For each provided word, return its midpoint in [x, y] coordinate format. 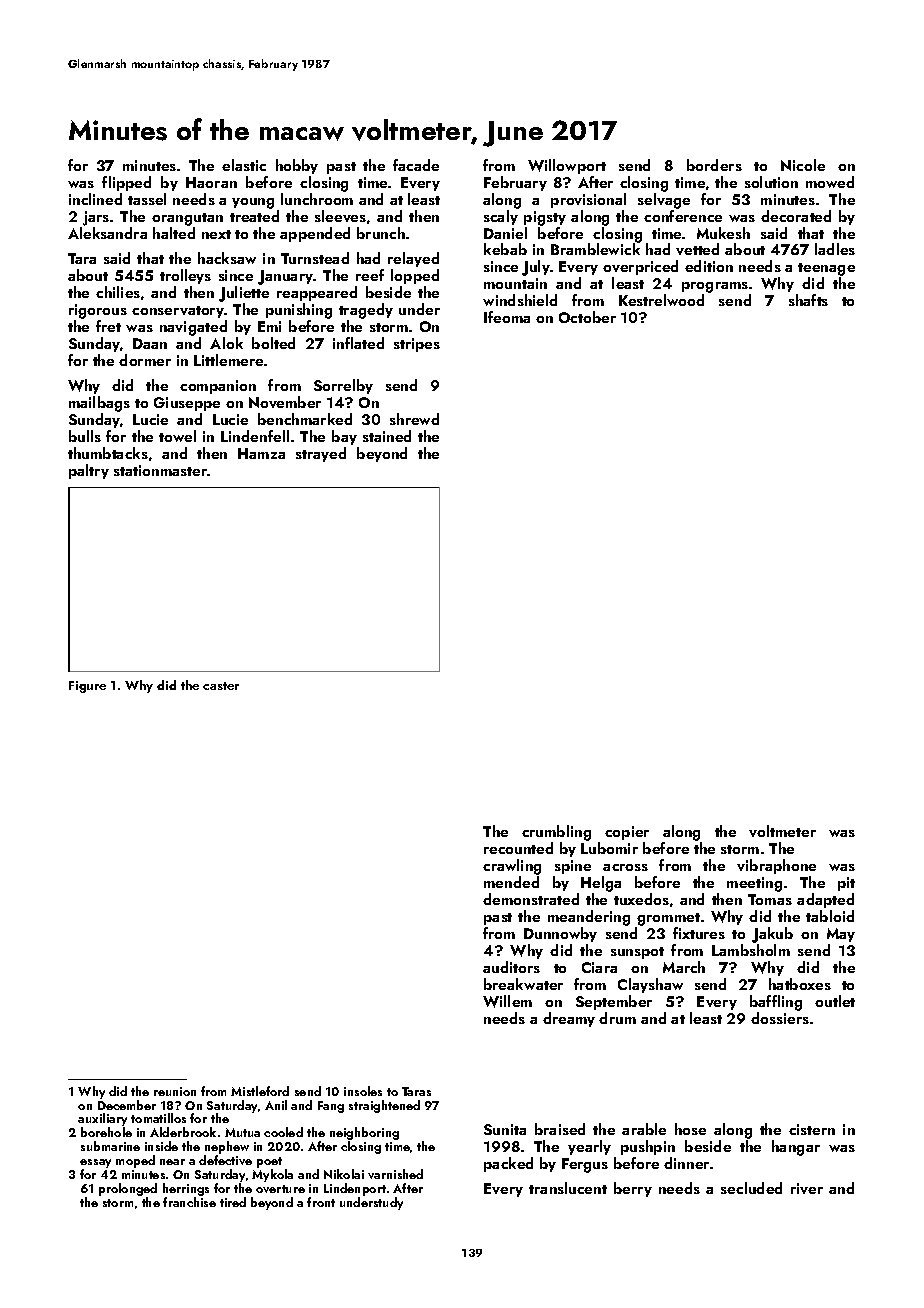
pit [846, 884]
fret [108, 326]
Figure [87, 687]
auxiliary [102, 1119]
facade [416, 165]
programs [715, 287]
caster [221, 686]
